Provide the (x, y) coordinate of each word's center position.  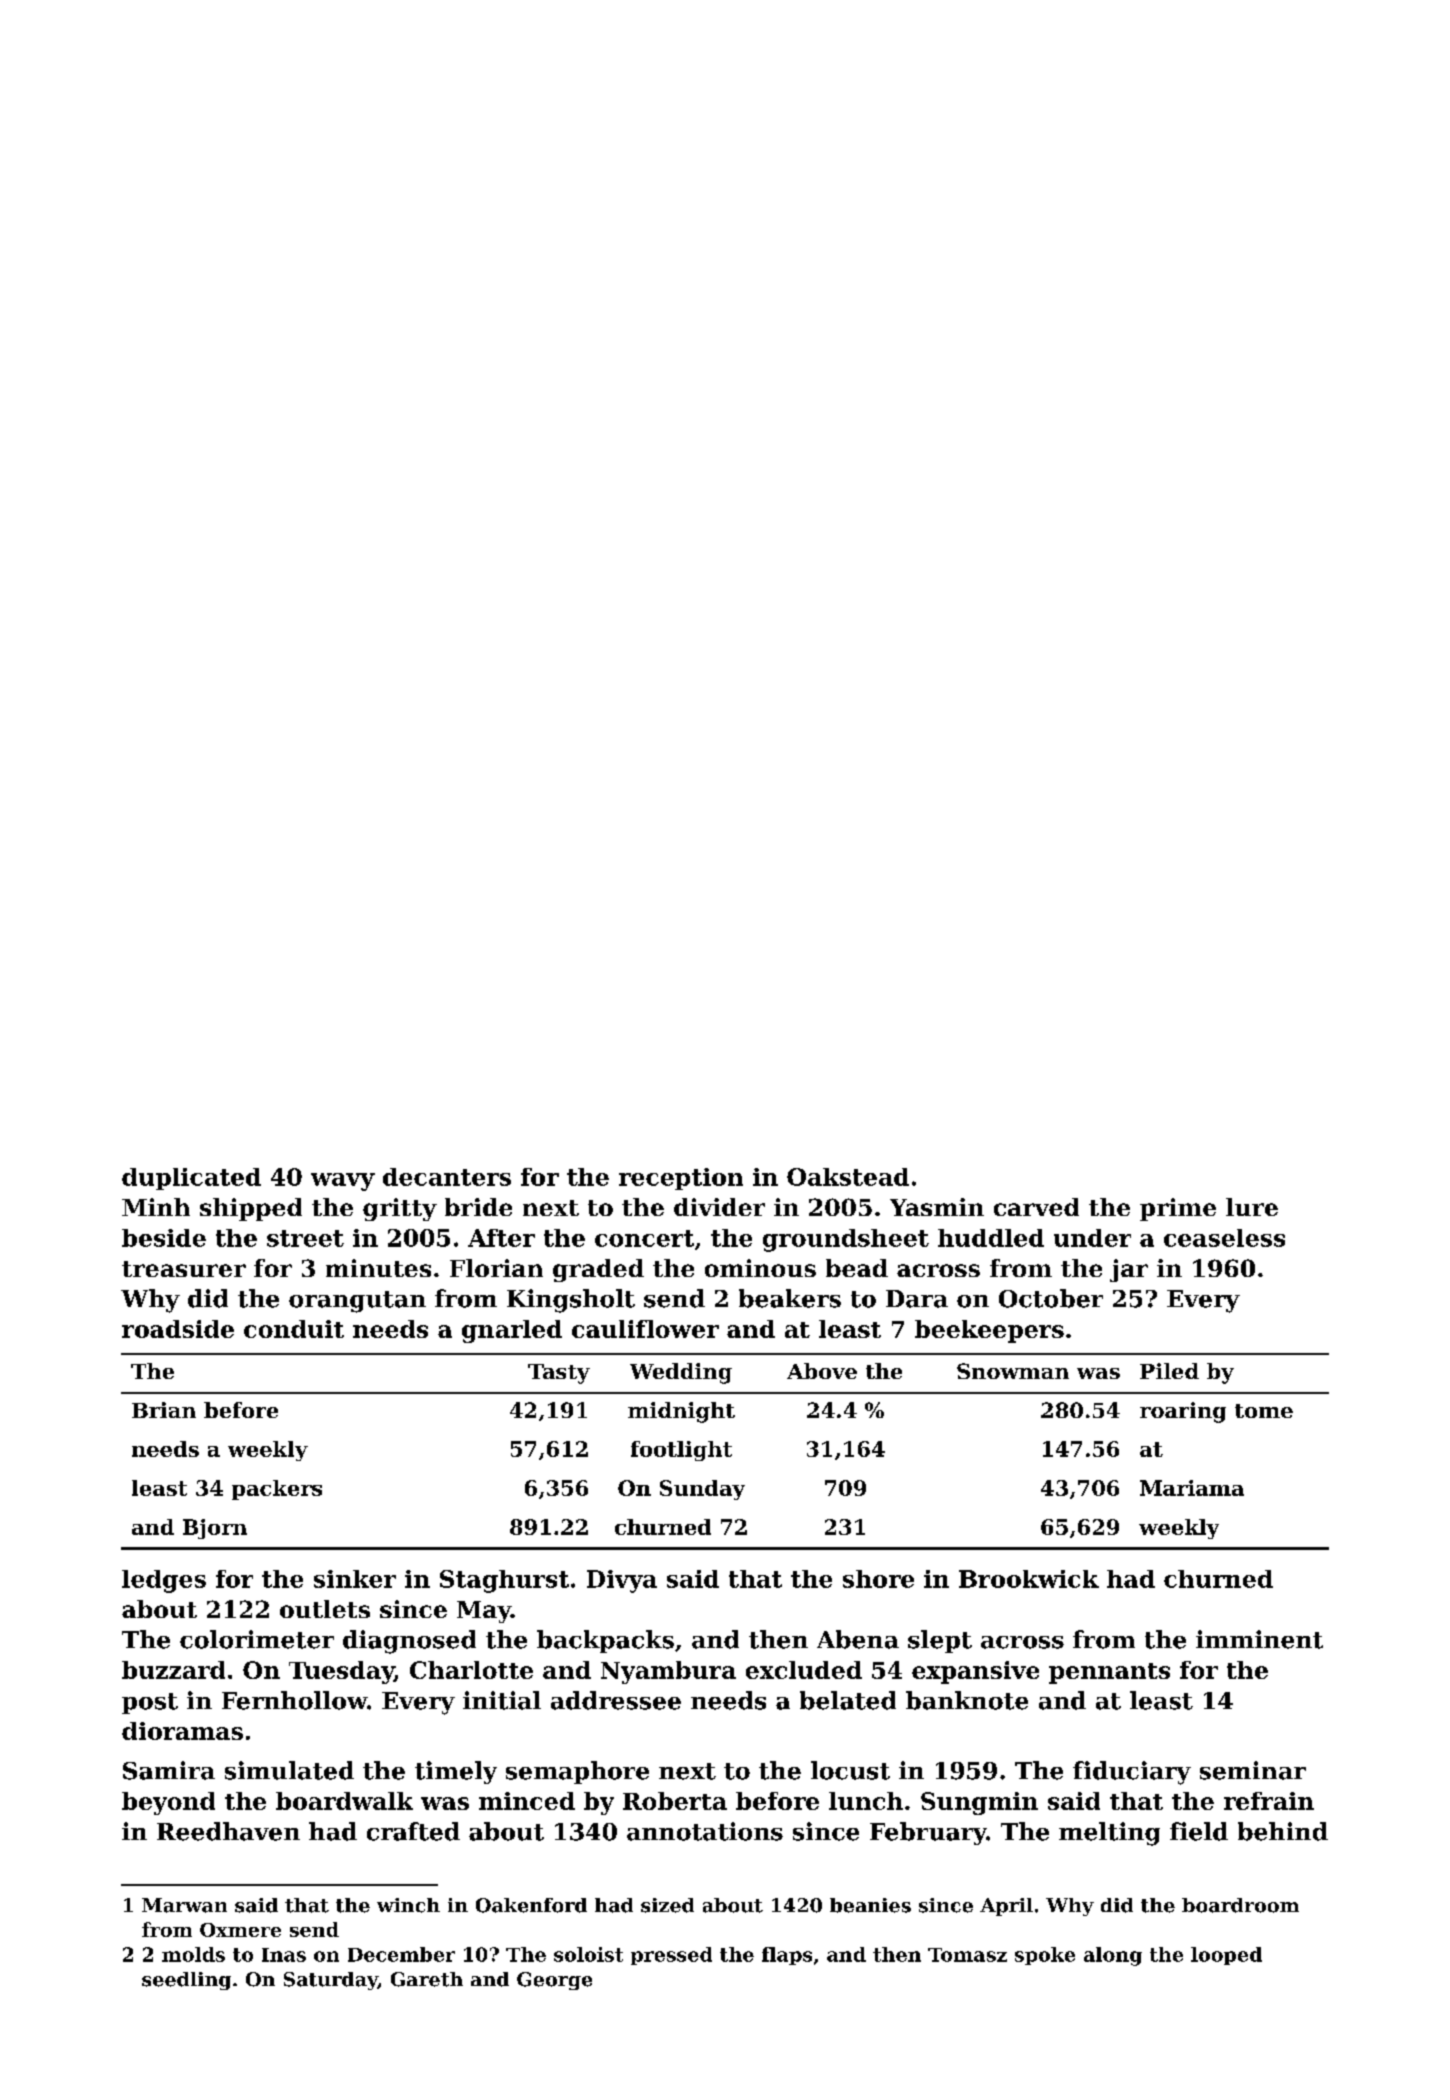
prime (1178, 1209)
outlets (325, 1609)
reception (681, 1179)
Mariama (1192, 1488)
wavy (343, 1182)
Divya (622, 1581)
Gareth (427, 1979)
